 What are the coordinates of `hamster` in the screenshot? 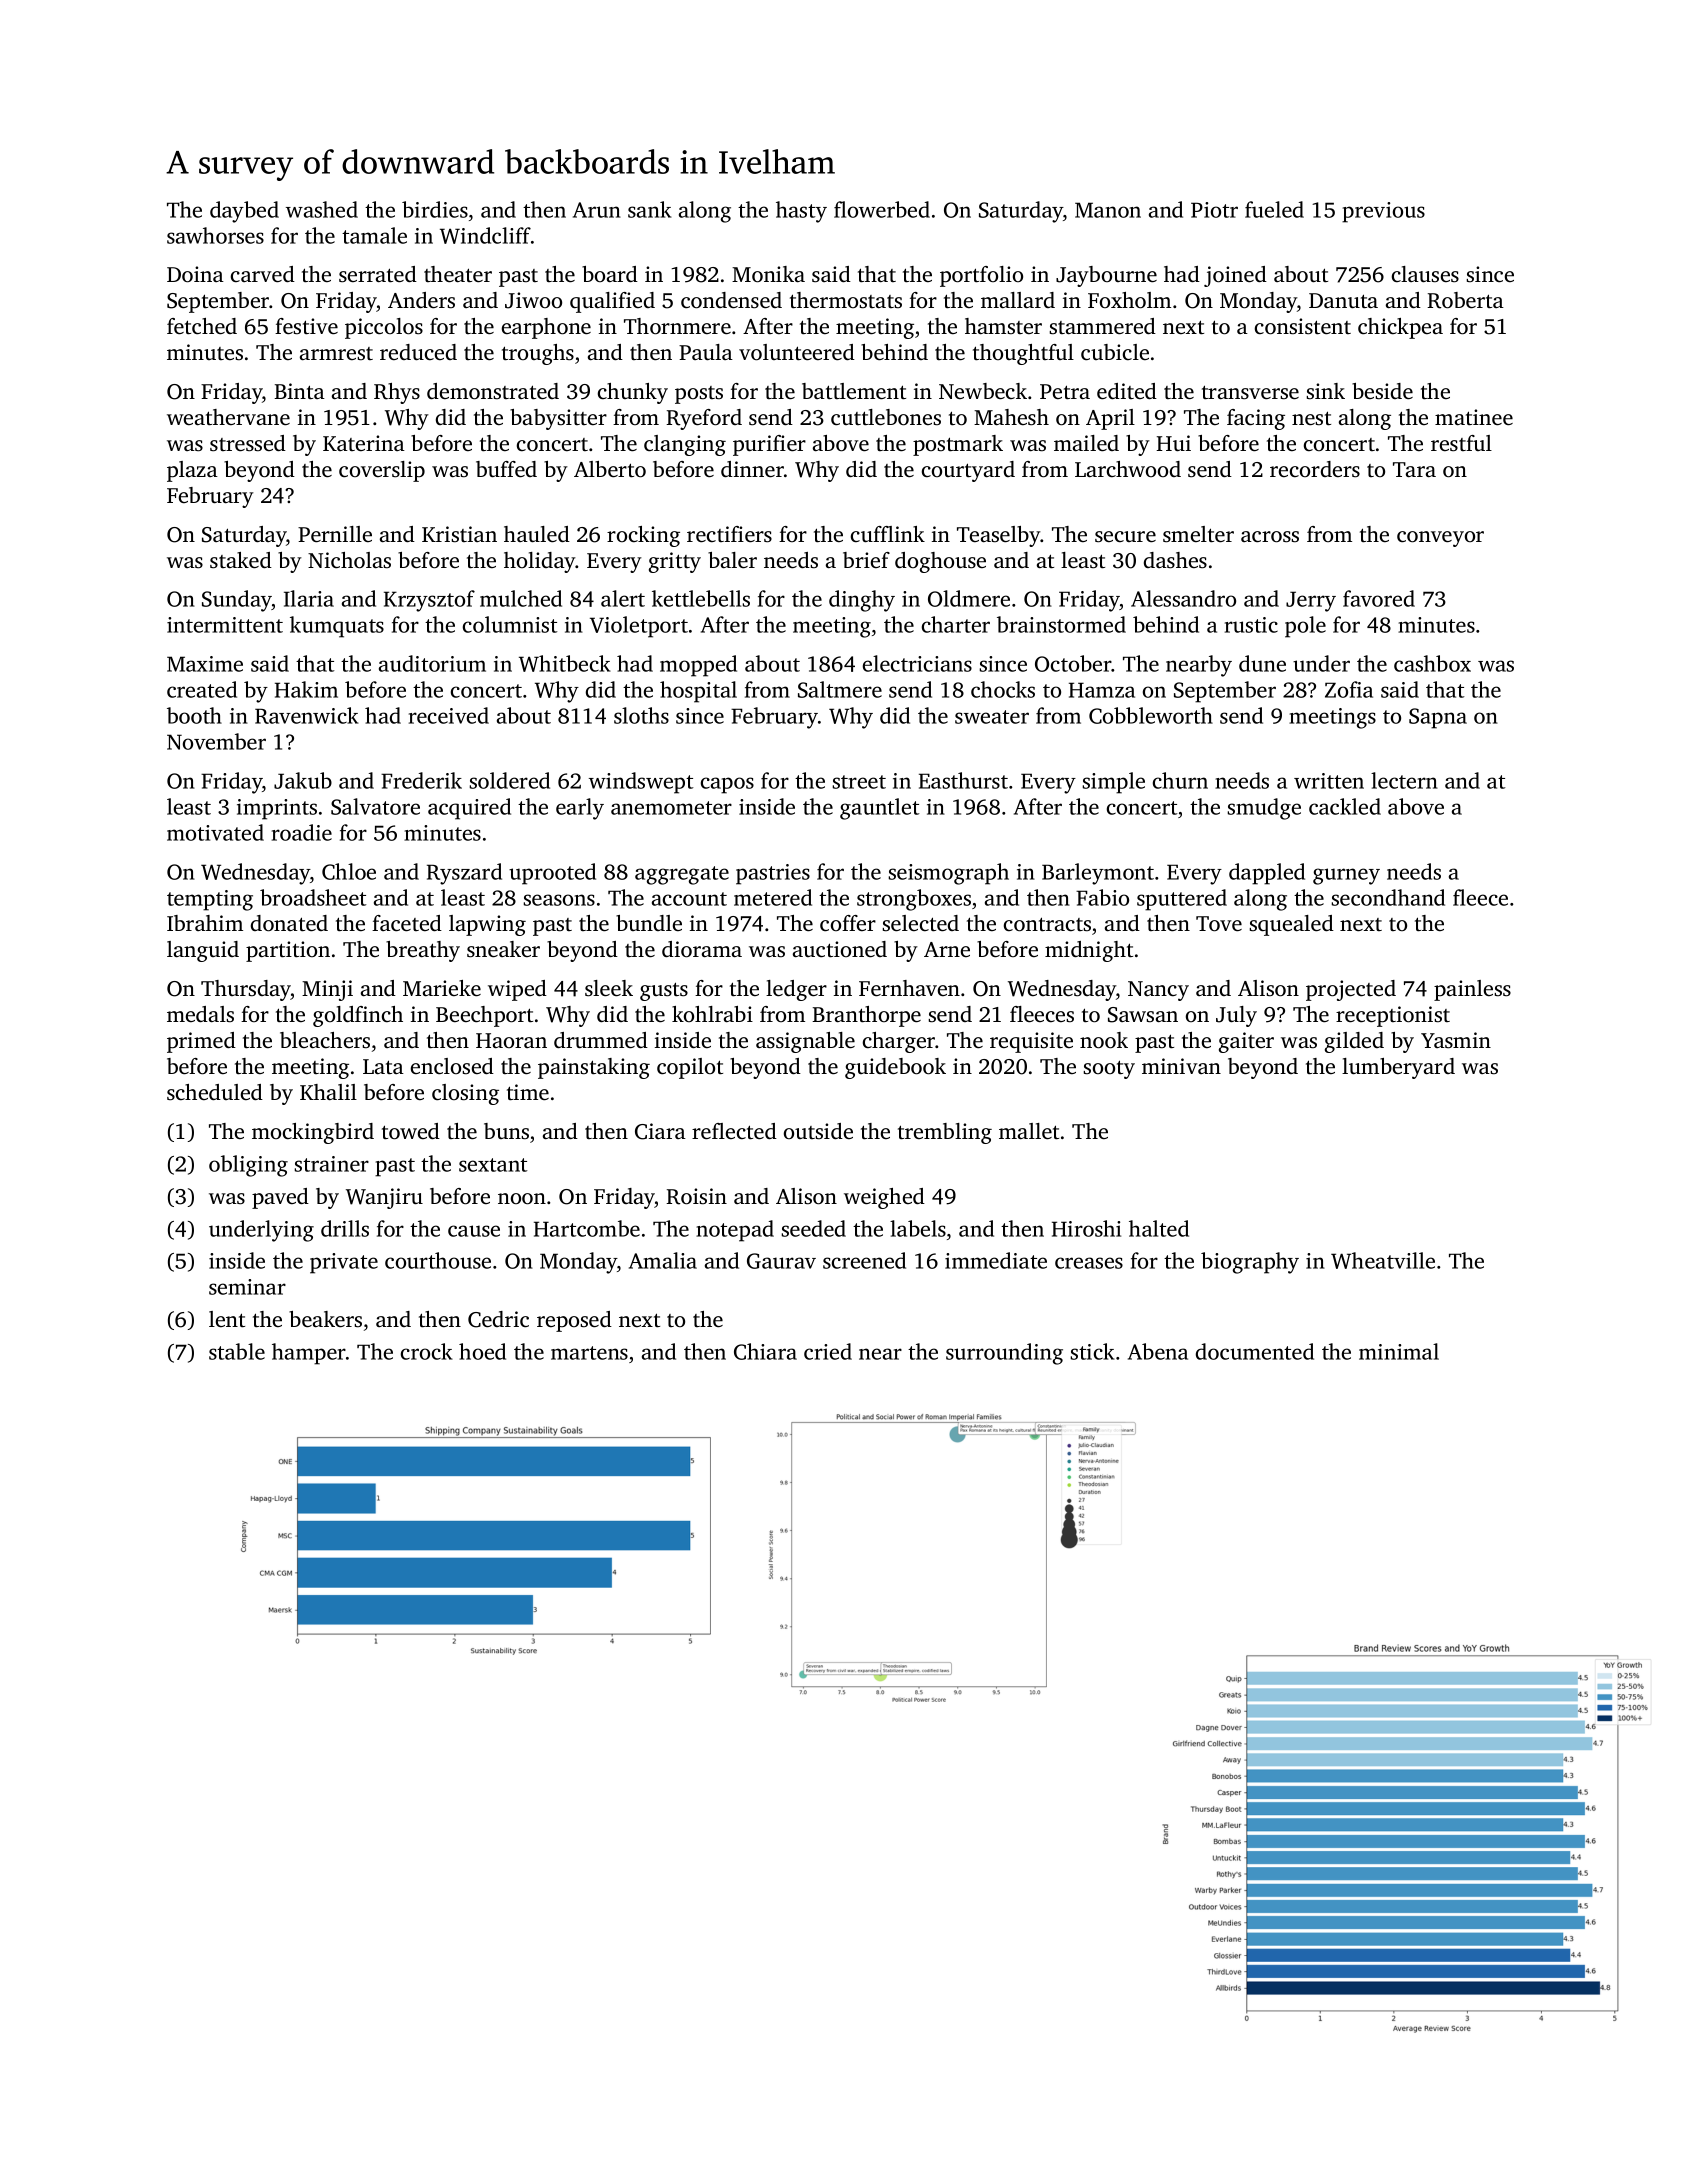 It's located at (1003, 326).
